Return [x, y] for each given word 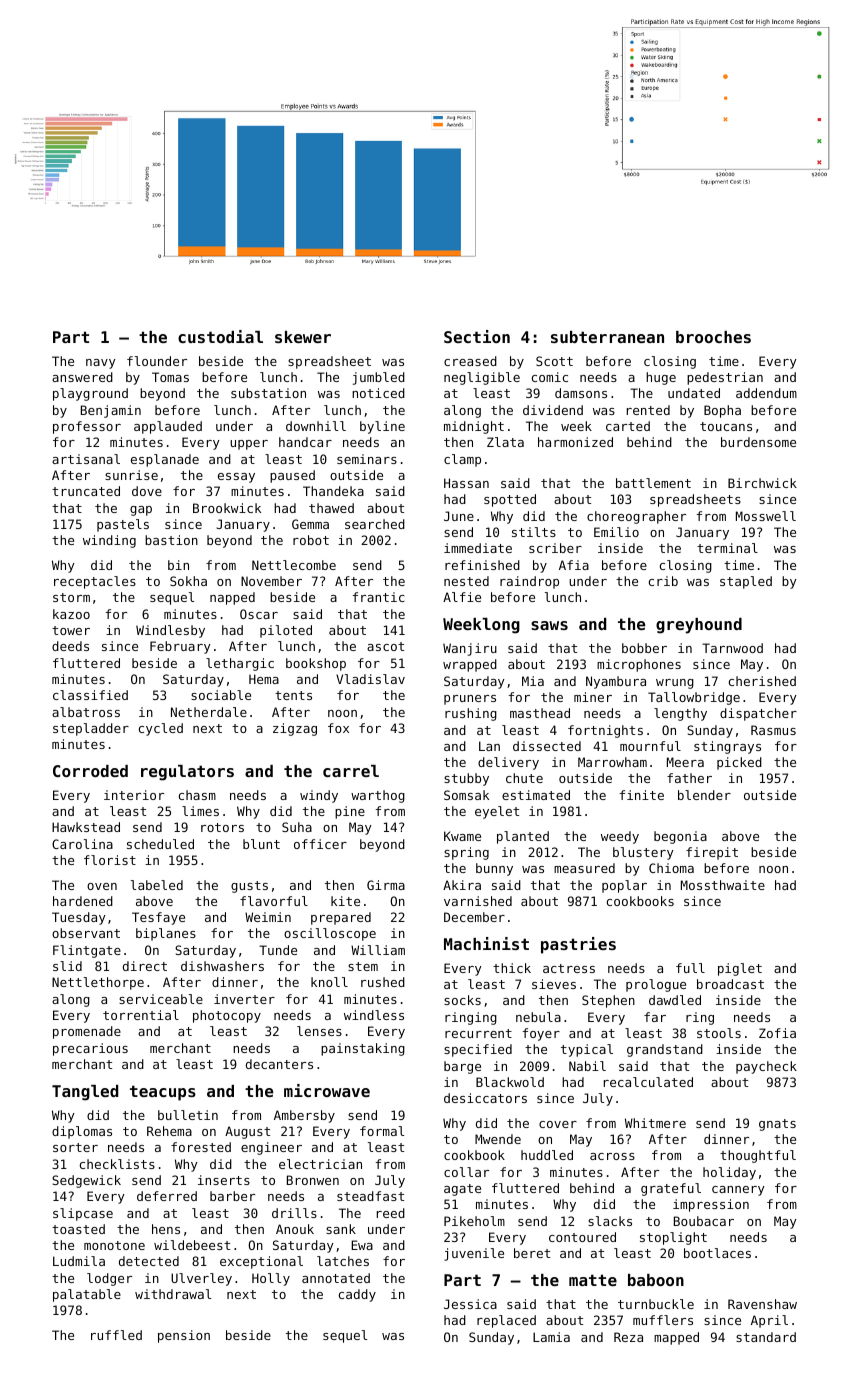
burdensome [758, 442]
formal [382, 1131]
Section [477, 336]
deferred [167, 1196]
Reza [628, 1337]
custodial [220, 336]
